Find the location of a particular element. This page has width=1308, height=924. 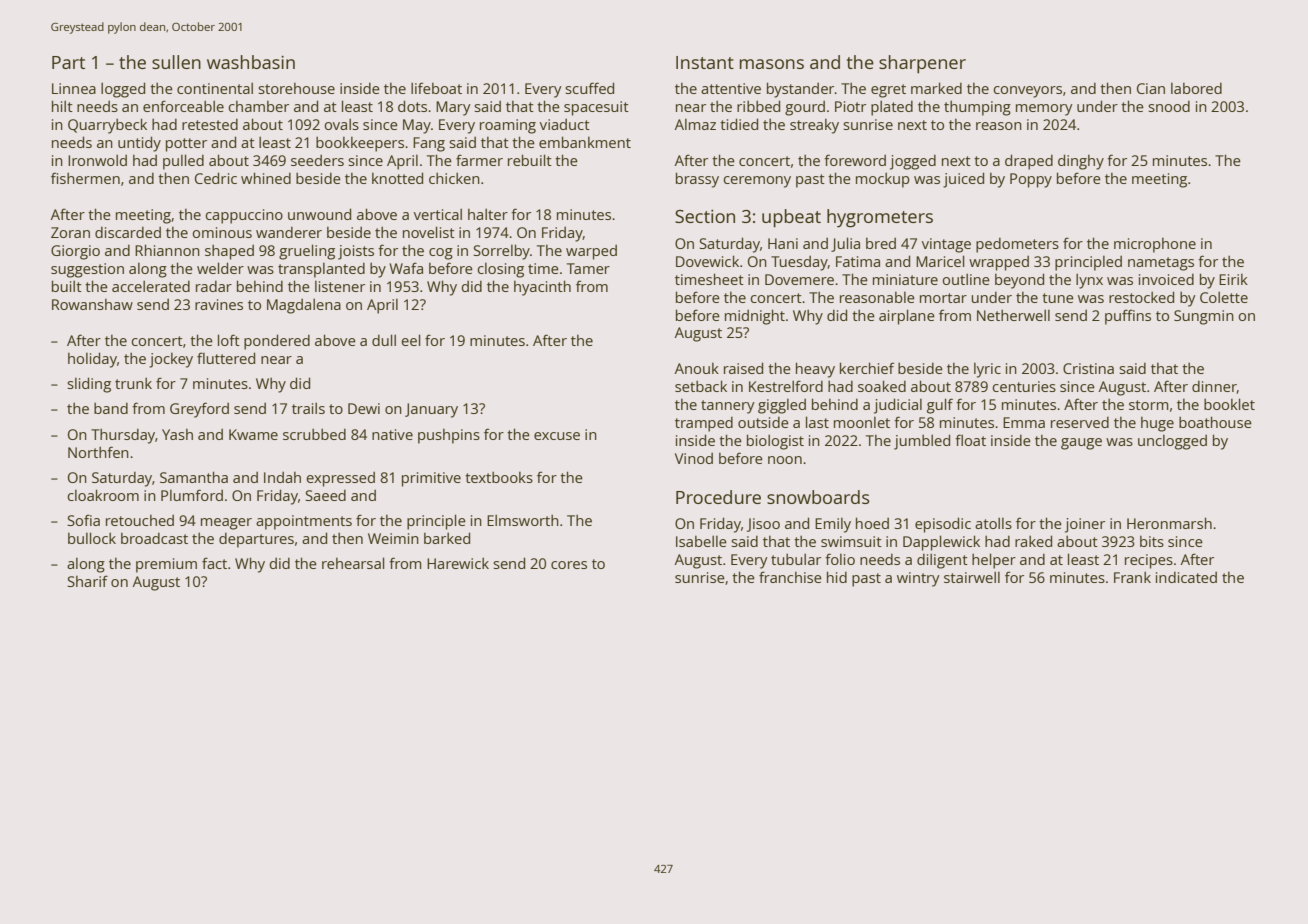

wrapped is located at coordinates (999, 263).
